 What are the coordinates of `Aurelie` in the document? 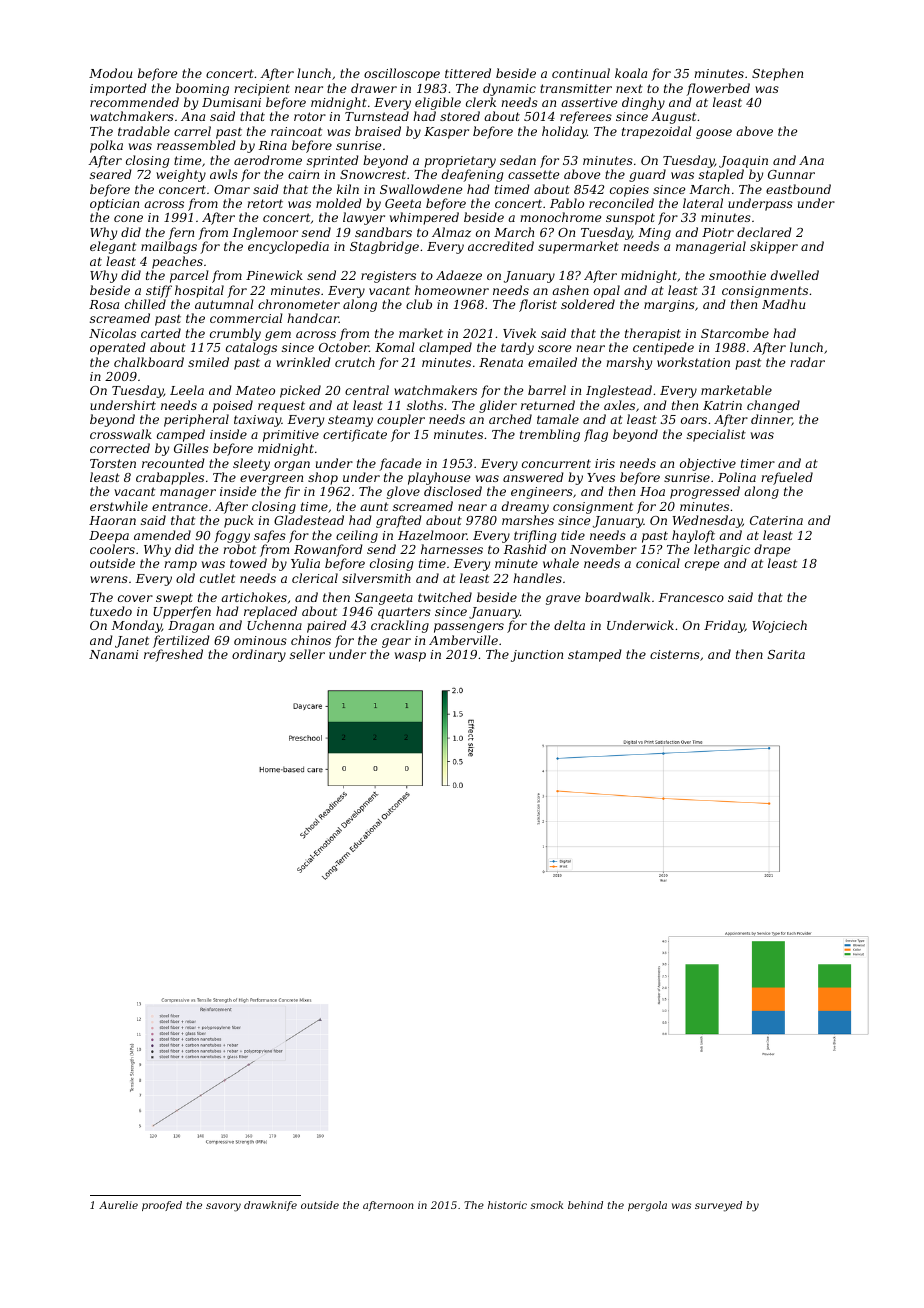 It's located at (118, 1205).
